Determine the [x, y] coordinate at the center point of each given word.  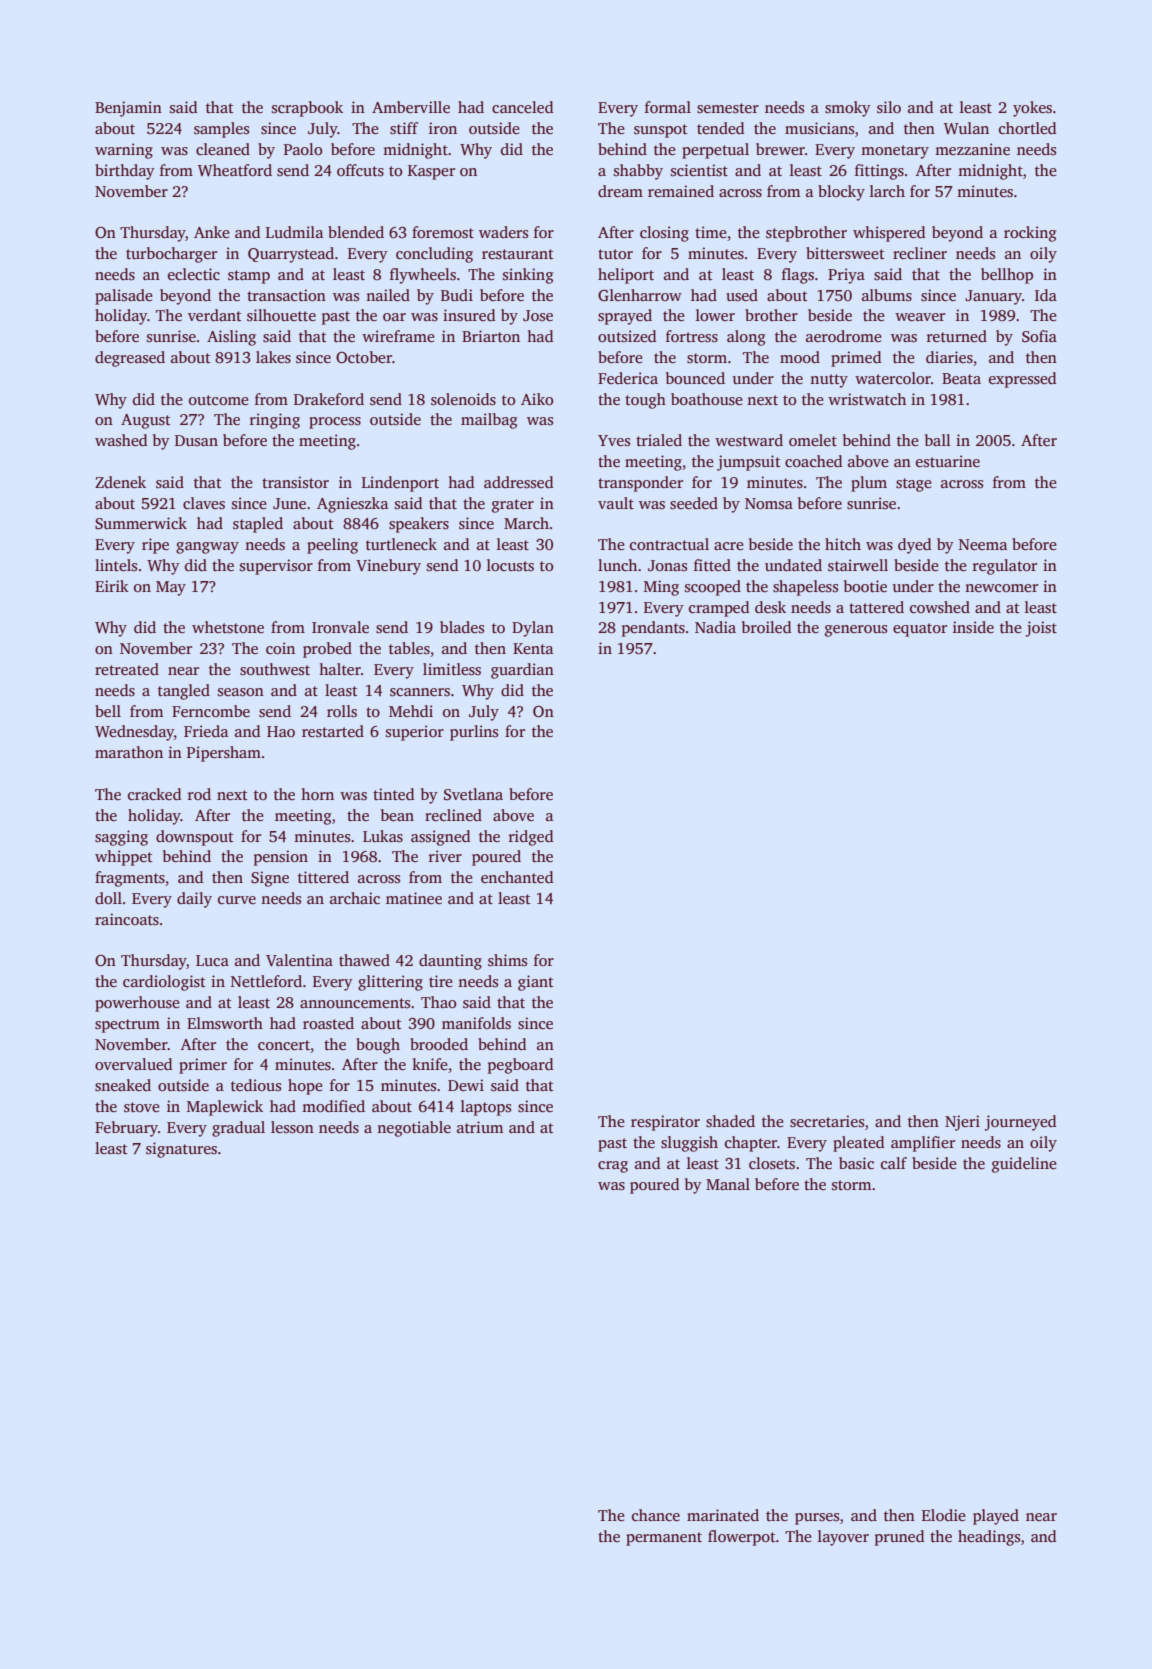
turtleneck [401, 544]
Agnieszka [352, 505]
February [126, 1129]
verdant [215, 315]
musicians [819, 128]
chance [656, 1515]
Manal [728, 1184]
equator [920, 630]
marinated [723, 1515]
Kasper [431, 172]
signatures [181, 1150]
